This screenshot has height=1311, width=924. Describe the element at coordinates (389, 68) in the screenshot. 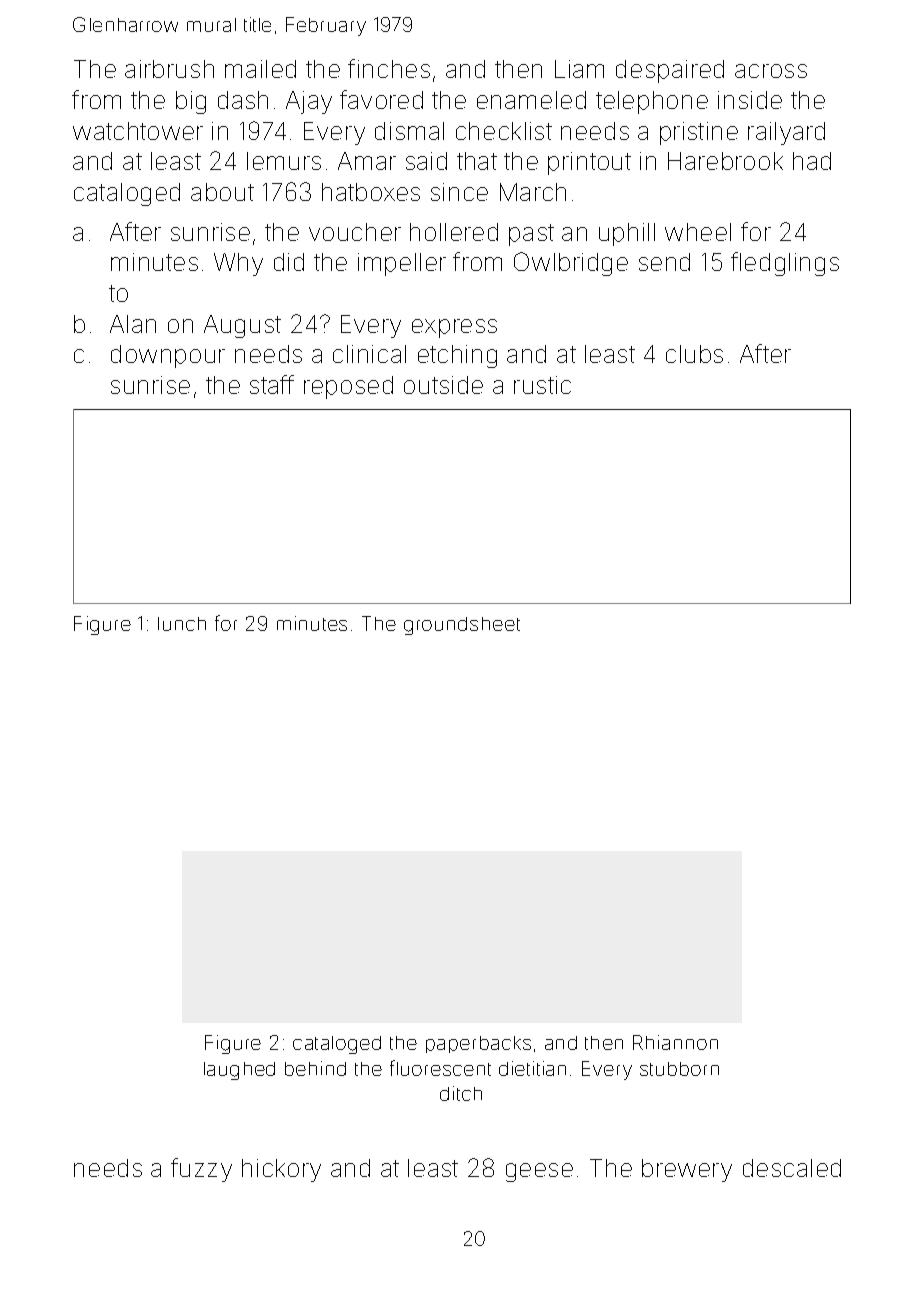

I see `finches` at that location.
